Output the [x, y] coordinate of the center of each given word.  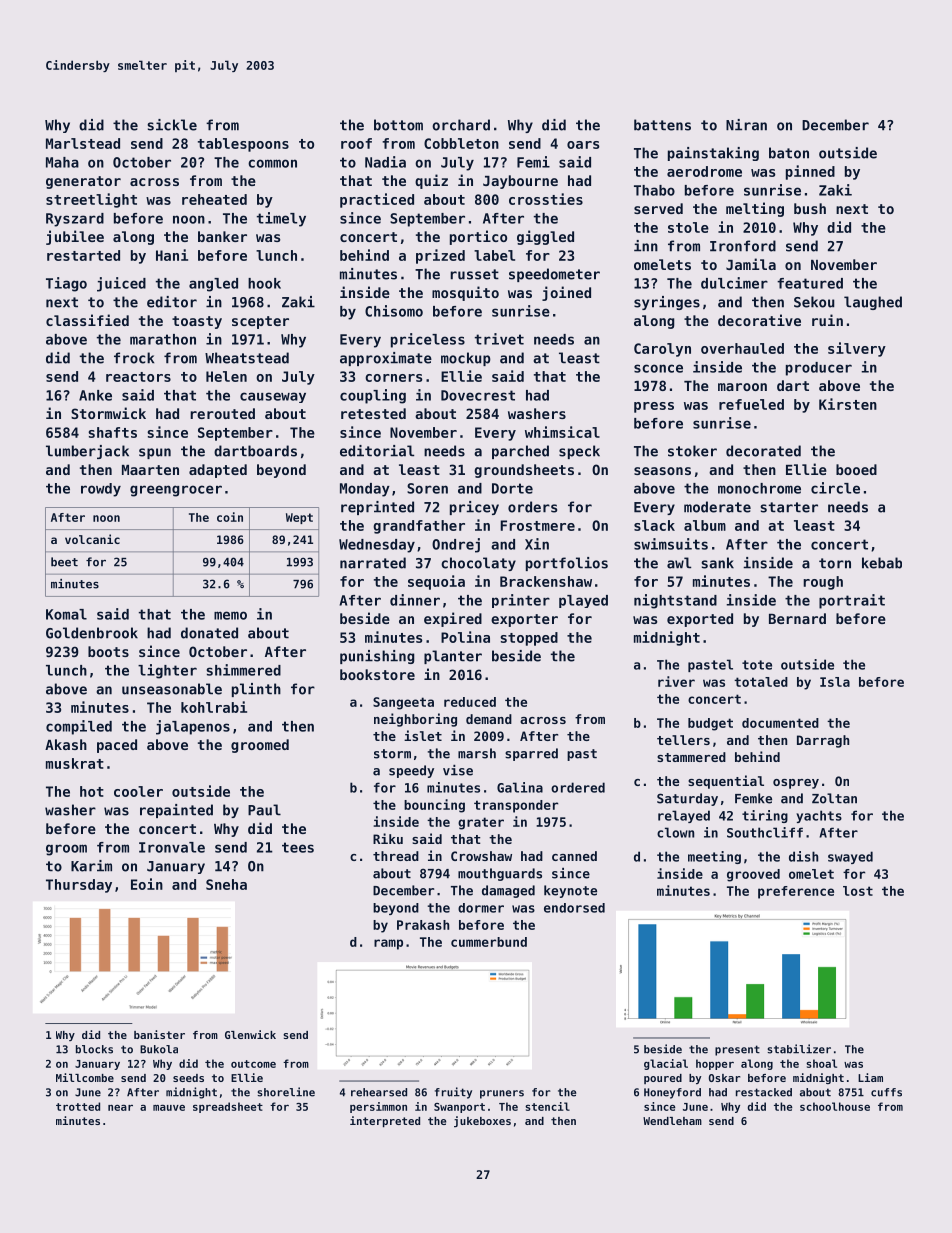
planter [453, 657]
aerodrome [704, 171]
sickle [172, 125]
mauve [169, 1107]
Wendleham [672, 1121]
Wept [299, 518]
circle [835, 488]
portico [478, 237]
